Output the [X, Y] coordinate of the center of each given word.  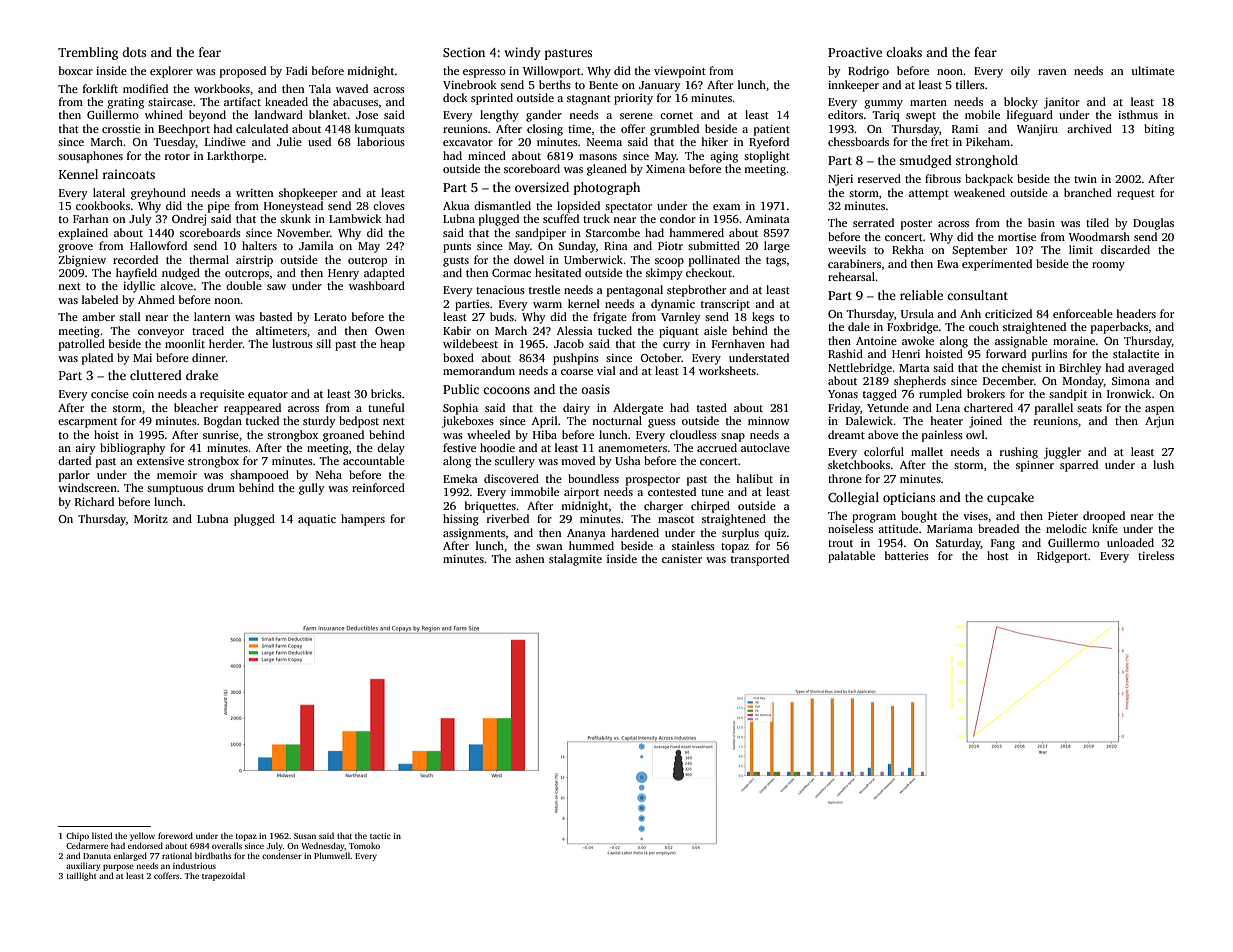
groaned [343, 436]
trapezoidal [223, 876]
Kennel [78, 174]
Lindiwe [225, 141]
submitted [714, 245]
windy [522, 53]
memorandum [479, 370]
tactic [380, 836]
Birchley [1080, 369]
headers [1136, 313]
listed [102, 835]
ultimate [1153, 70]
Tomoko [364, 845]
